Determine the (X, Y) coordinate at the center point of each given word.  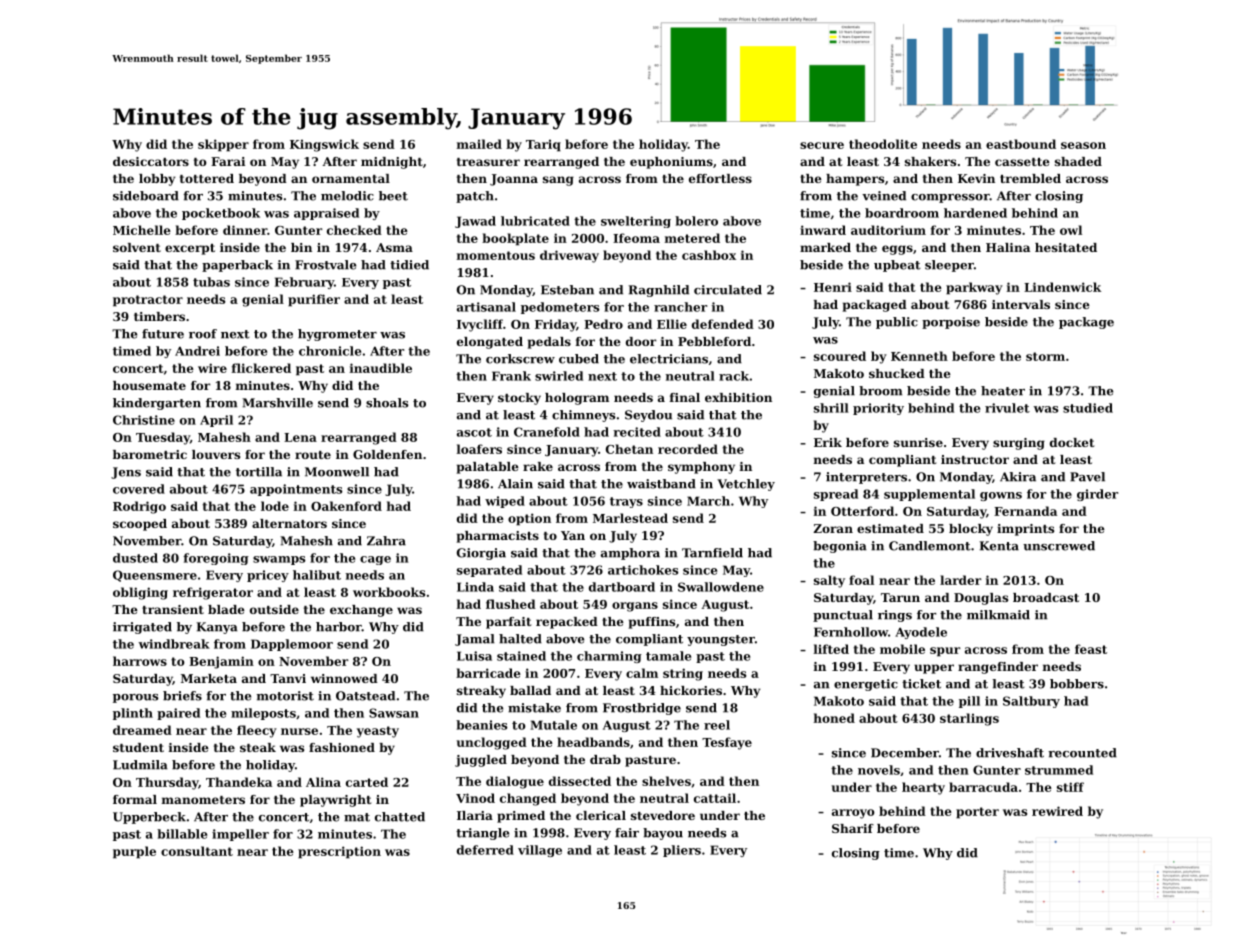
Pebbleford (714, 341)
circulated (728, 290)
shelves (666, 781)
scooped (140, 525)
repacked (567, 623)
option (529, 519)
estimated (890, 528)
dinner (245, 230)
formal (135, 799)
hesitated (1066, 247)
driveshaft (1010, 753)
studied (1088, 408)
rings (895, 616)
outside (274, 609)
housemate (149, 385)
